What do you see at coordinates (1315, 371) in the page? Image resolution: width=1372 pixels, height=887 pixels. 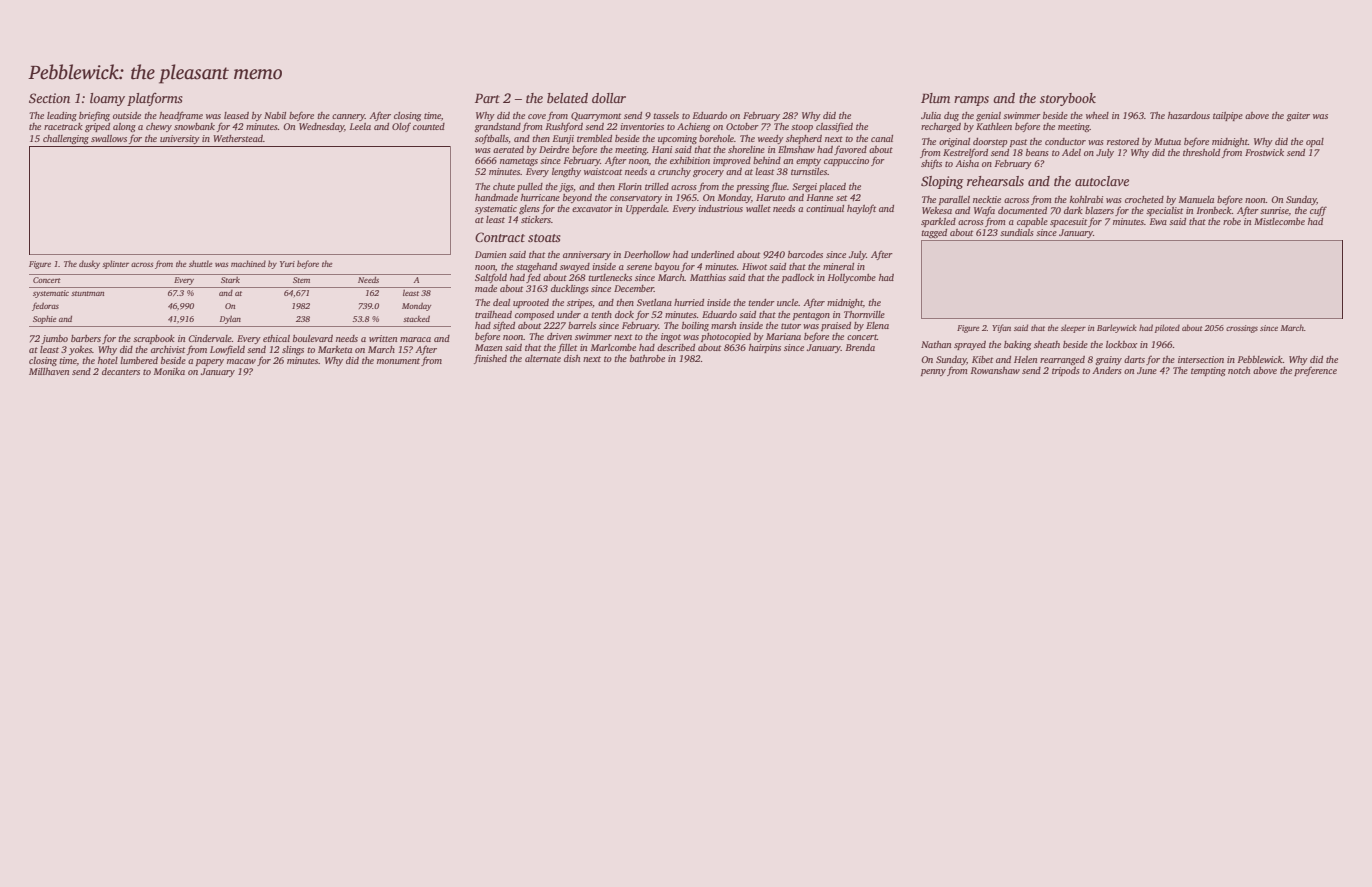 I see `preference` at bounding box center [1315, 371].
